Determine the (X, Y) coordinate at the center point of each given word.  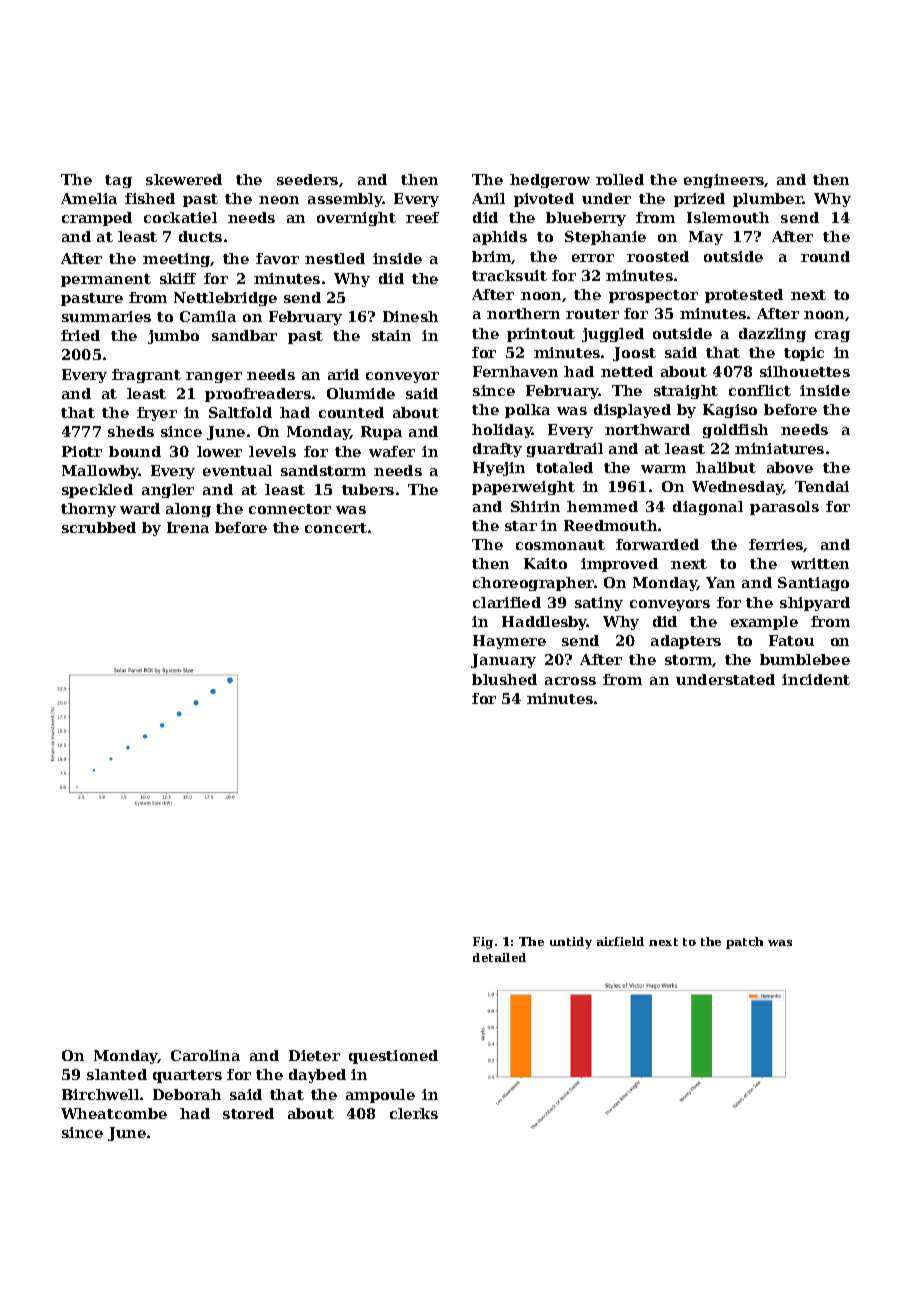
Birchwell (100, 1094)
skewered (184, 179)
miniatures (779, 448)
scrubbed (99, 527)
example (764, 623)
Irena (188, 527)
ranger (214, 377)
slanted (117, 1074)
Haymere (509, 642)
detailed (499, 957)
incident (816, 679)
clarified (507, 602)
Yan (720, 582)
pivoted (544, 200)
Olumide (361, 393)
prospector (653, 296)
